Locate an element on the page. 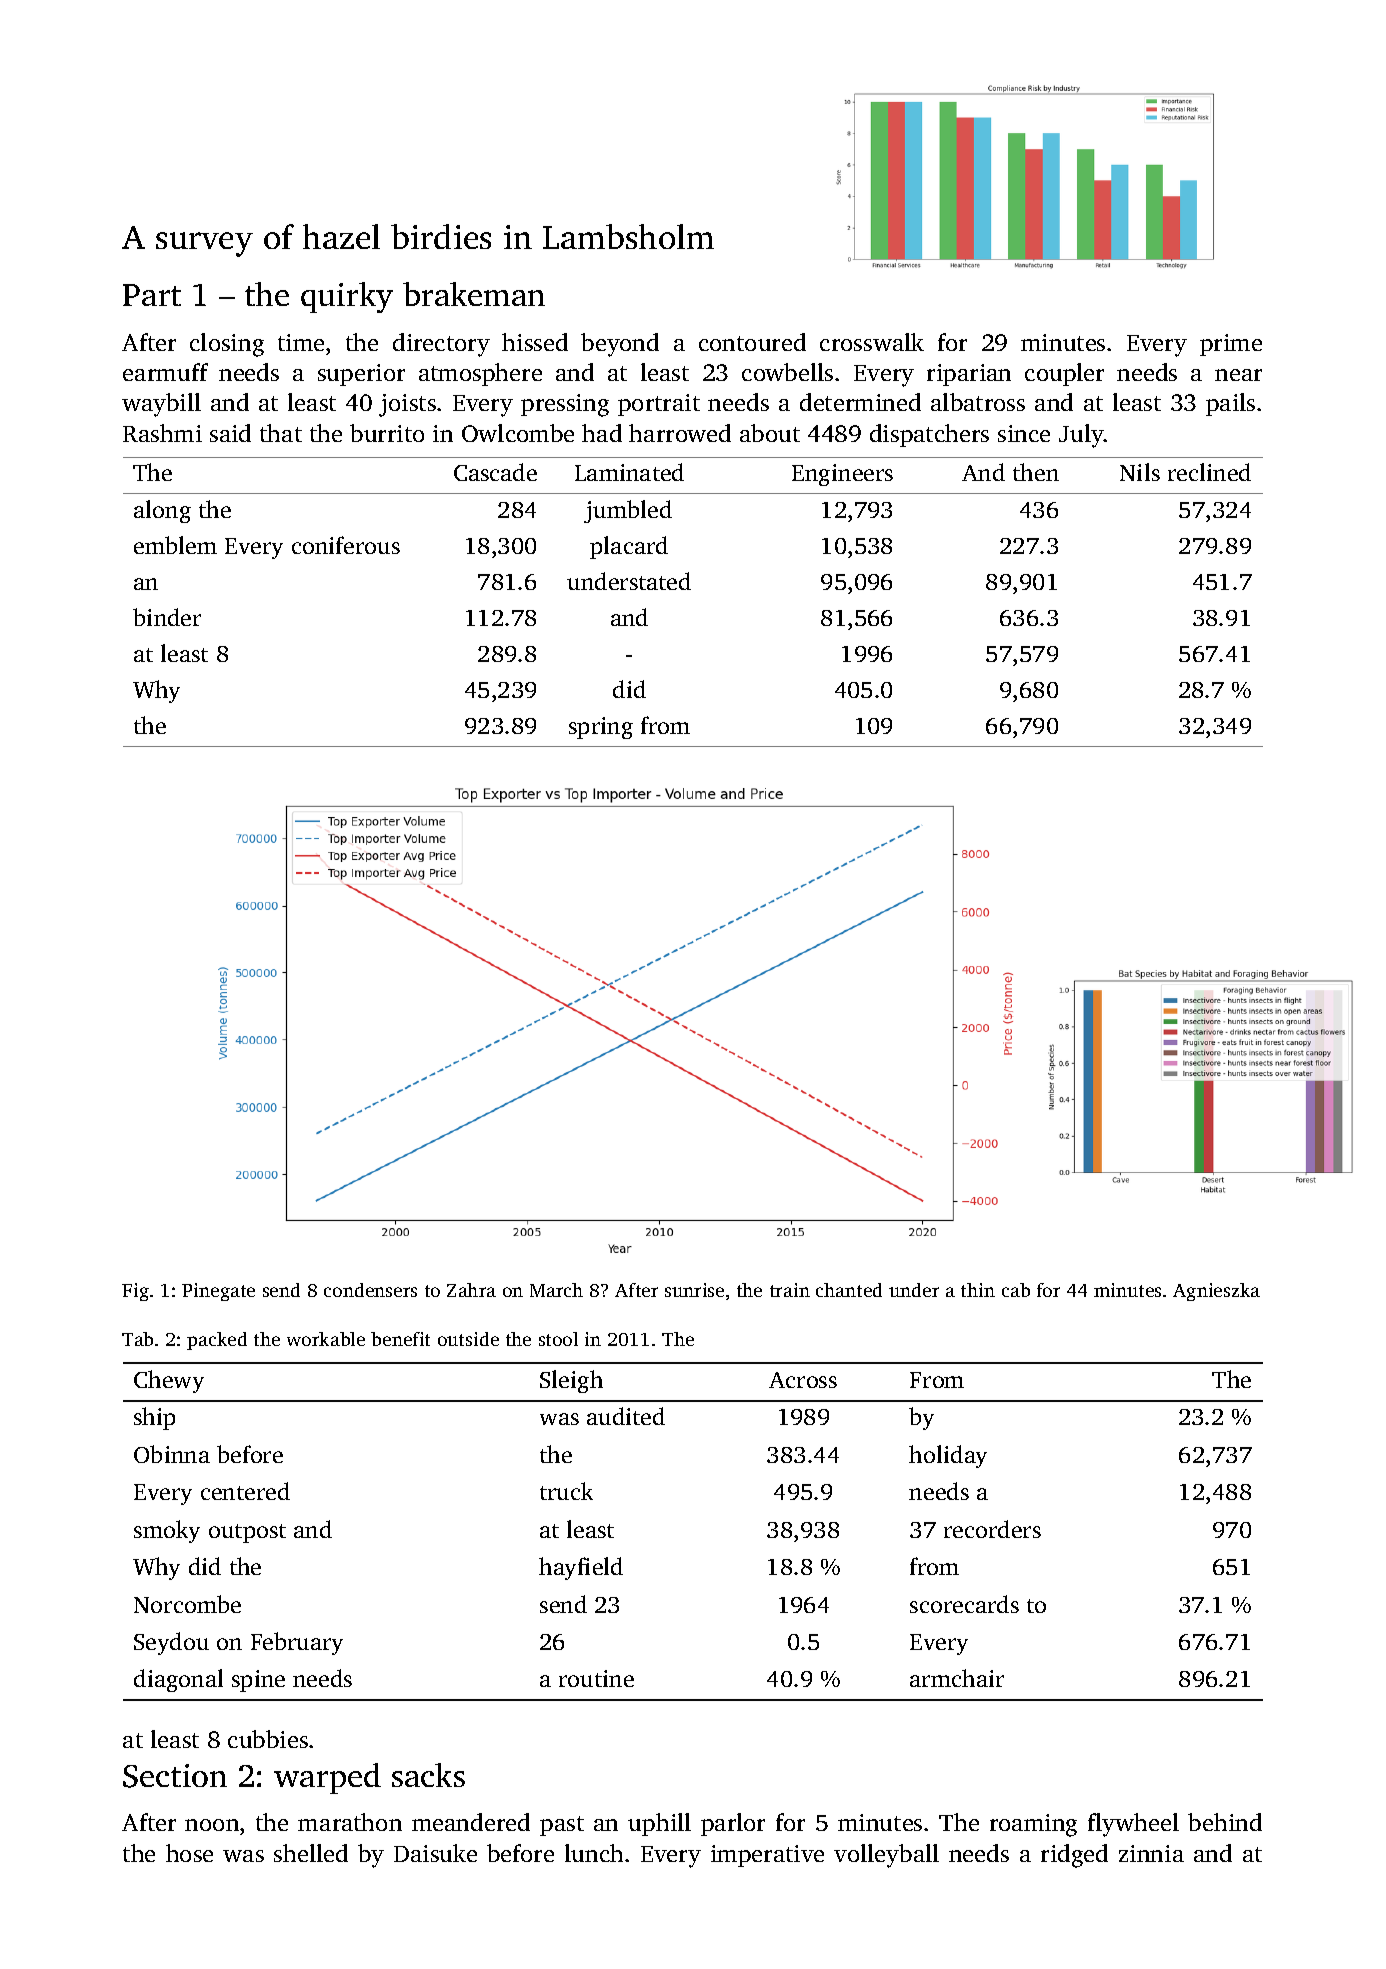 The width and height of the page is (1386, 1969). Nils is located at coordinates (1140, 472).
